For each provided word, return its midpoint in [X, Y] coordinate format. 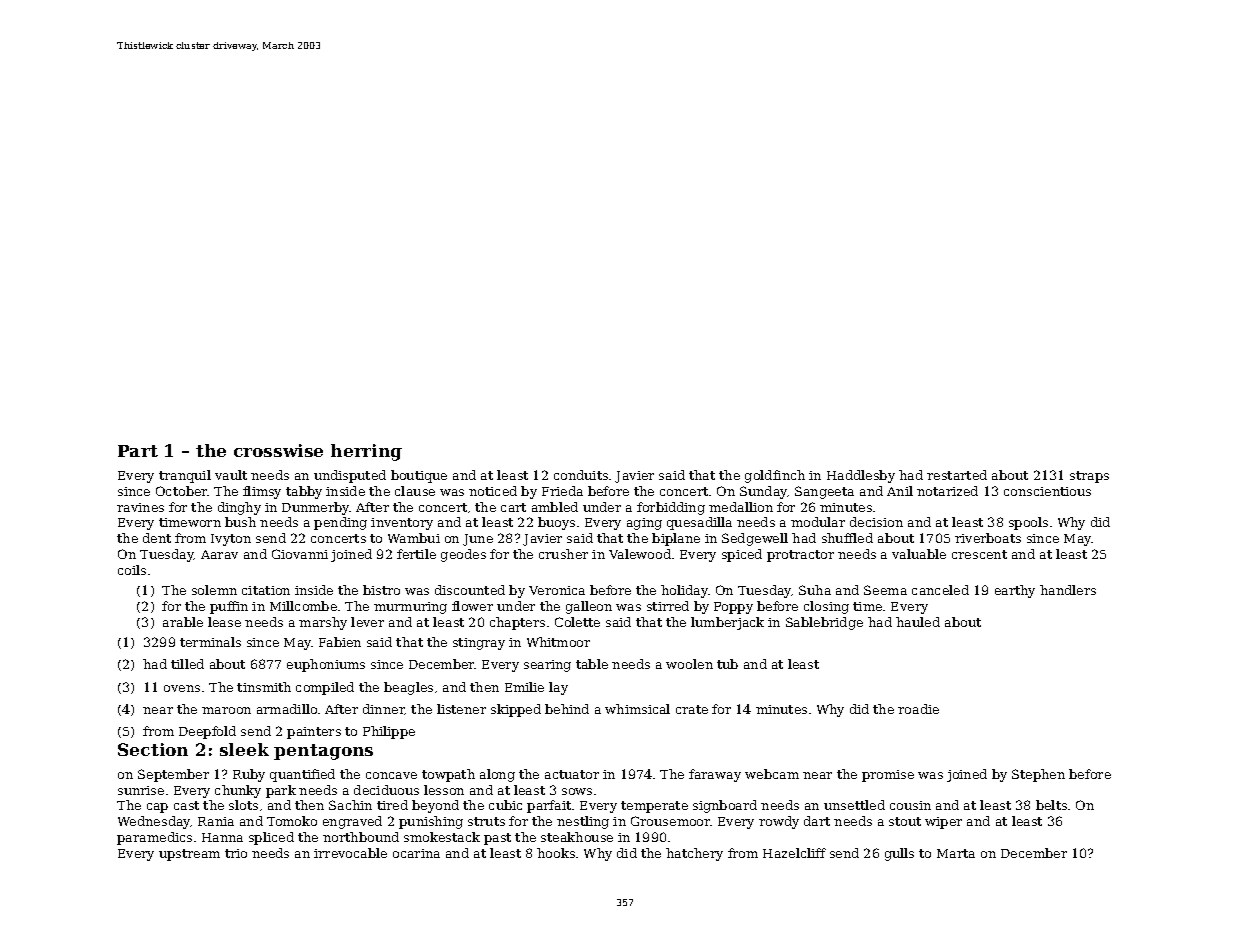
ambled [555, 507]
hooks [556, 853]
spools [1028, 523]
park [281, 791]
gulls [899, 854]
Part [138, 451]
